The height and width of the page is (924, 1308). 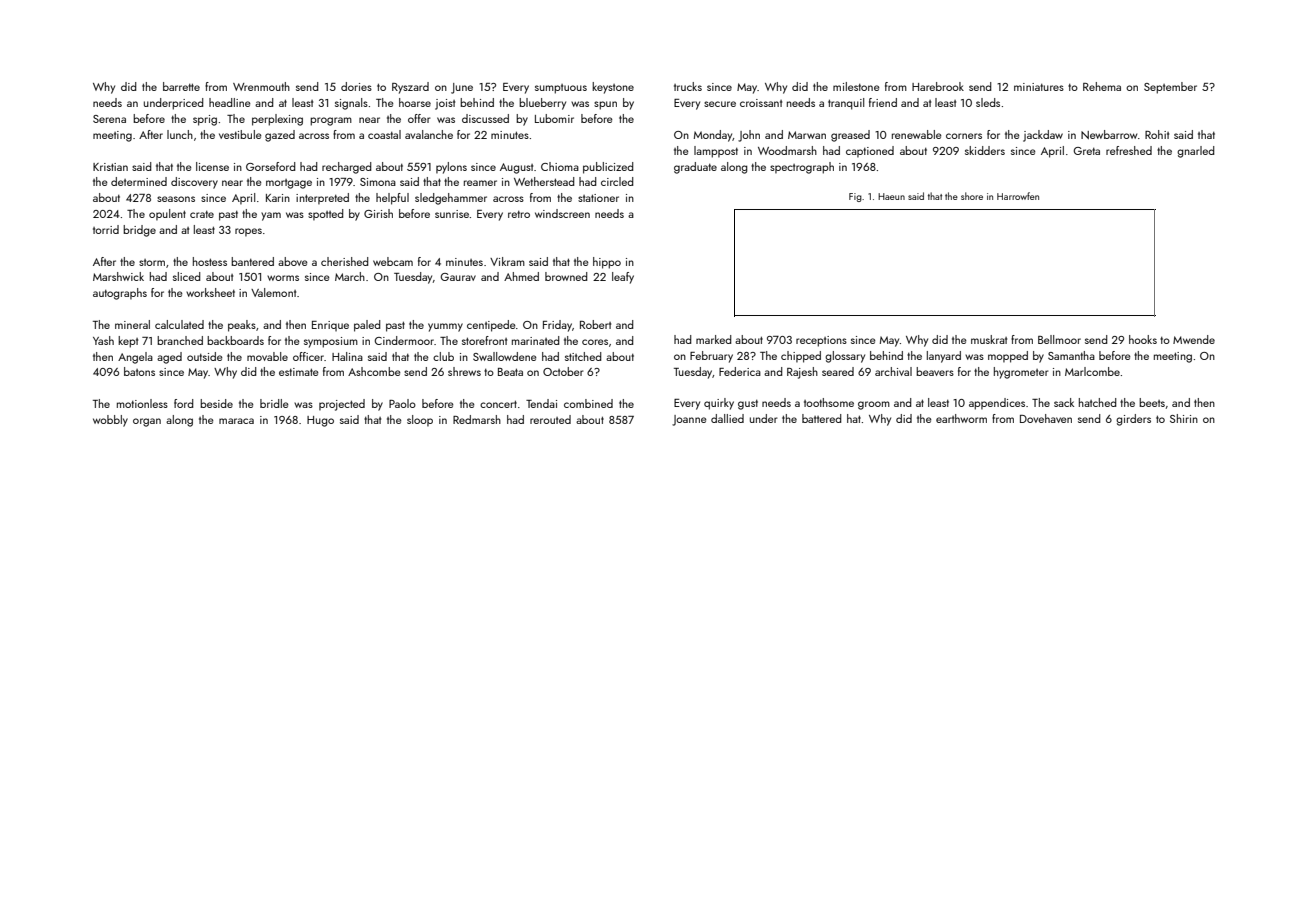 What do you see at coordinates (278, 198) in the page?
I see `Karin` at bounding box center [278, 198].
